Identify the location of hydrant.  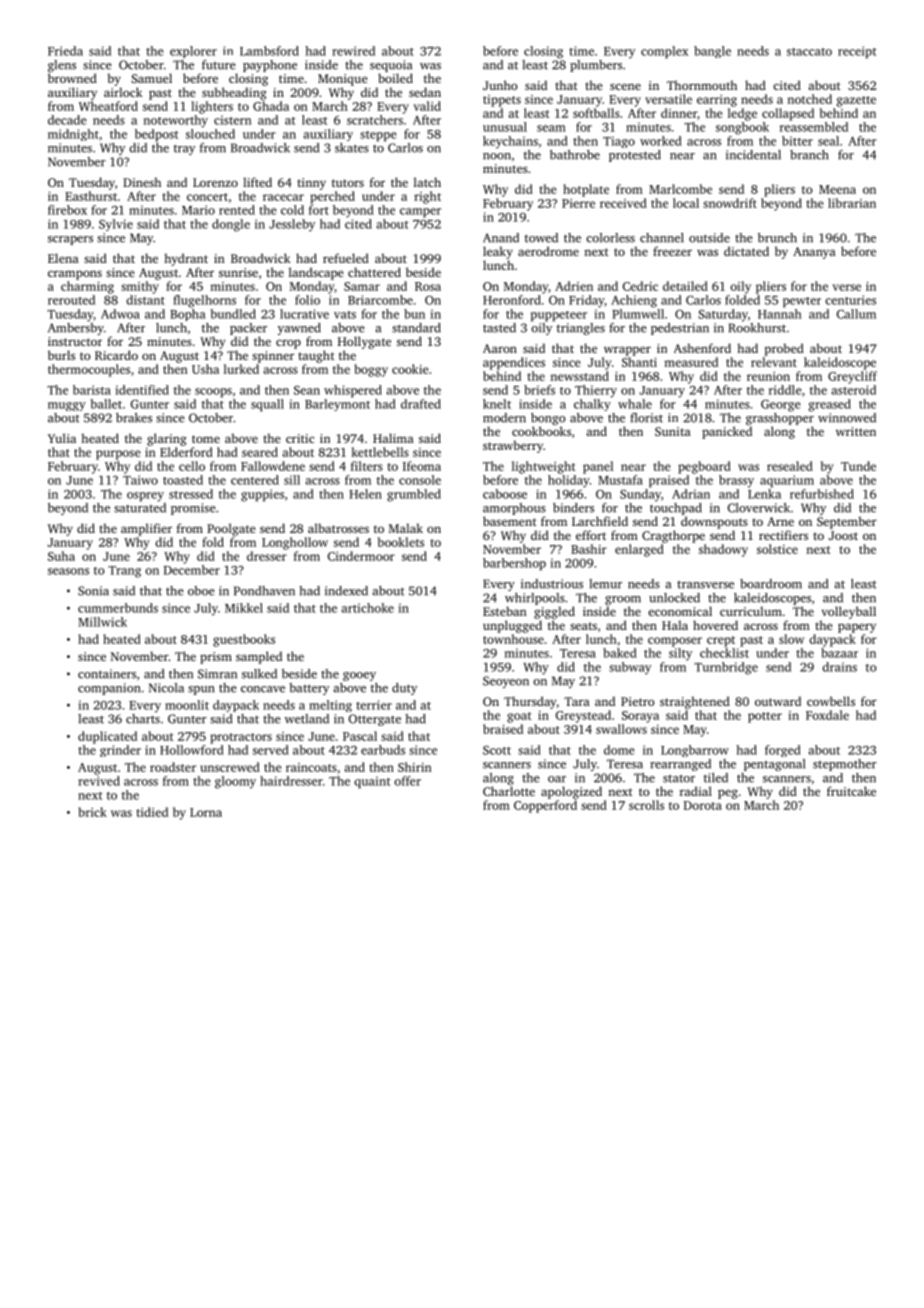
(186, 259).
